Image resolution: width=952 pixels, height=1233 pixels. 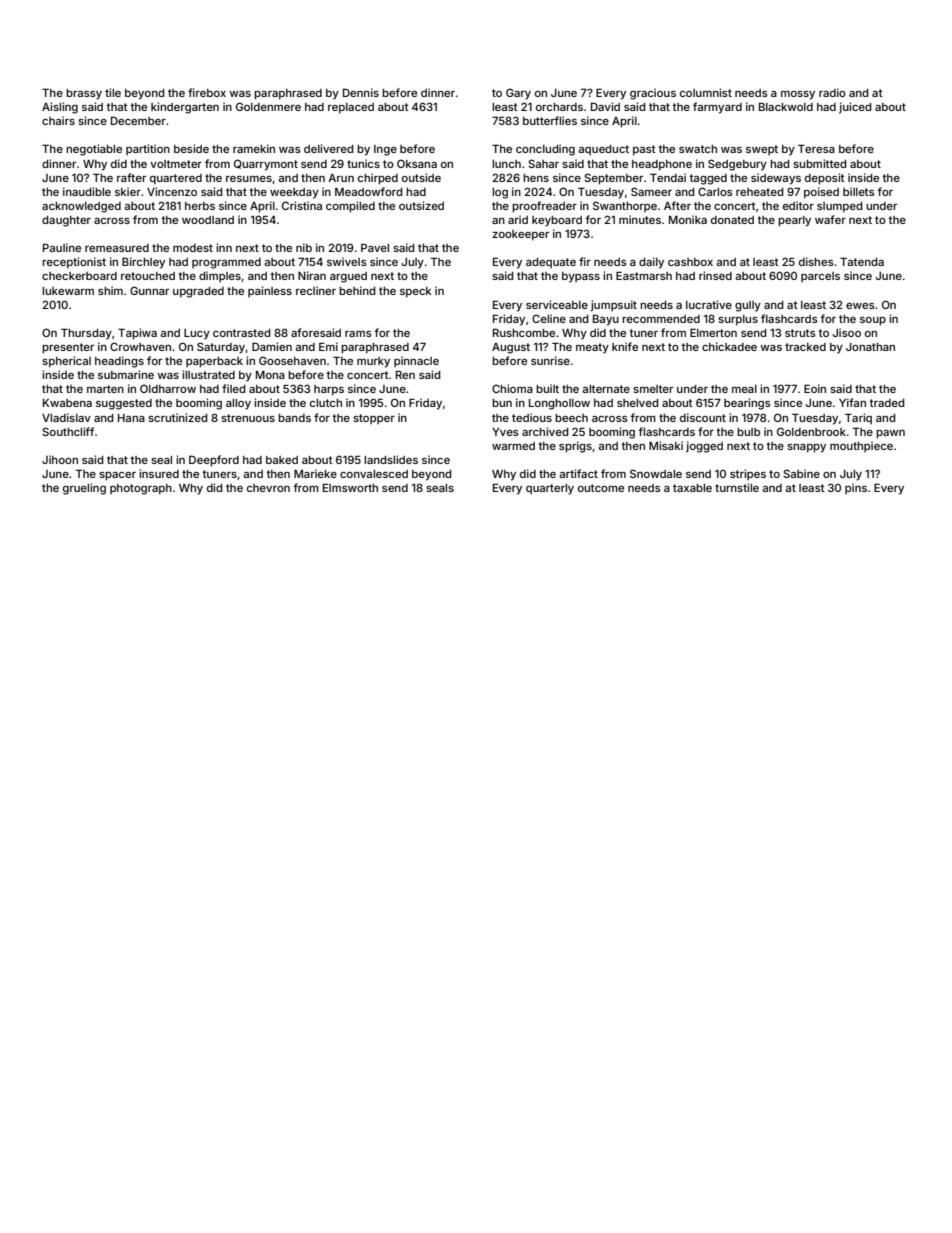 What do you see at coordinates (862, 261) in the image?
I see `Tatenda` at bounding box center [862, 261].
